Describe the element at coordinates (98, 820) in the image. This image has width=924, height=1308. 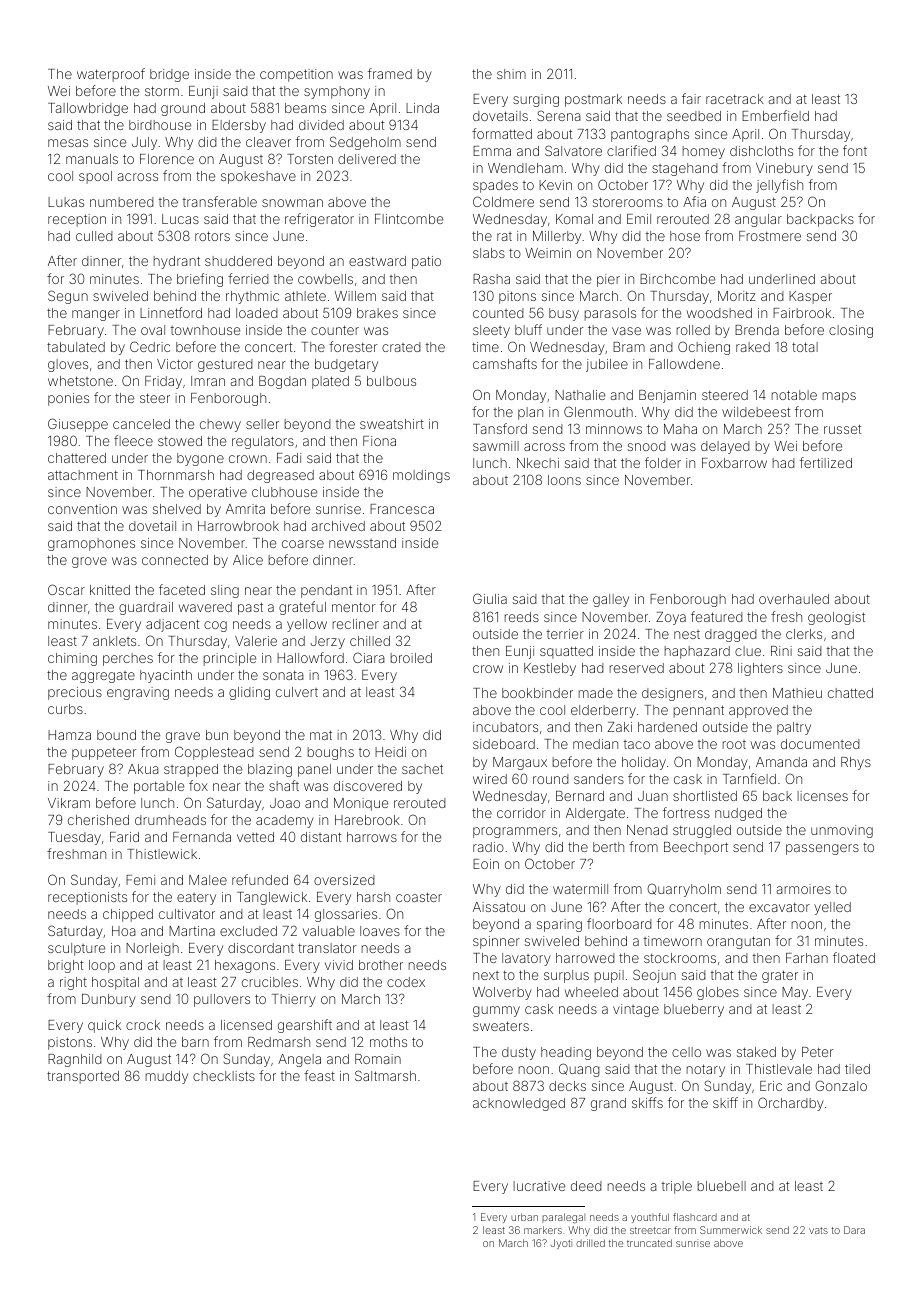
I see `cherished` at that location.
